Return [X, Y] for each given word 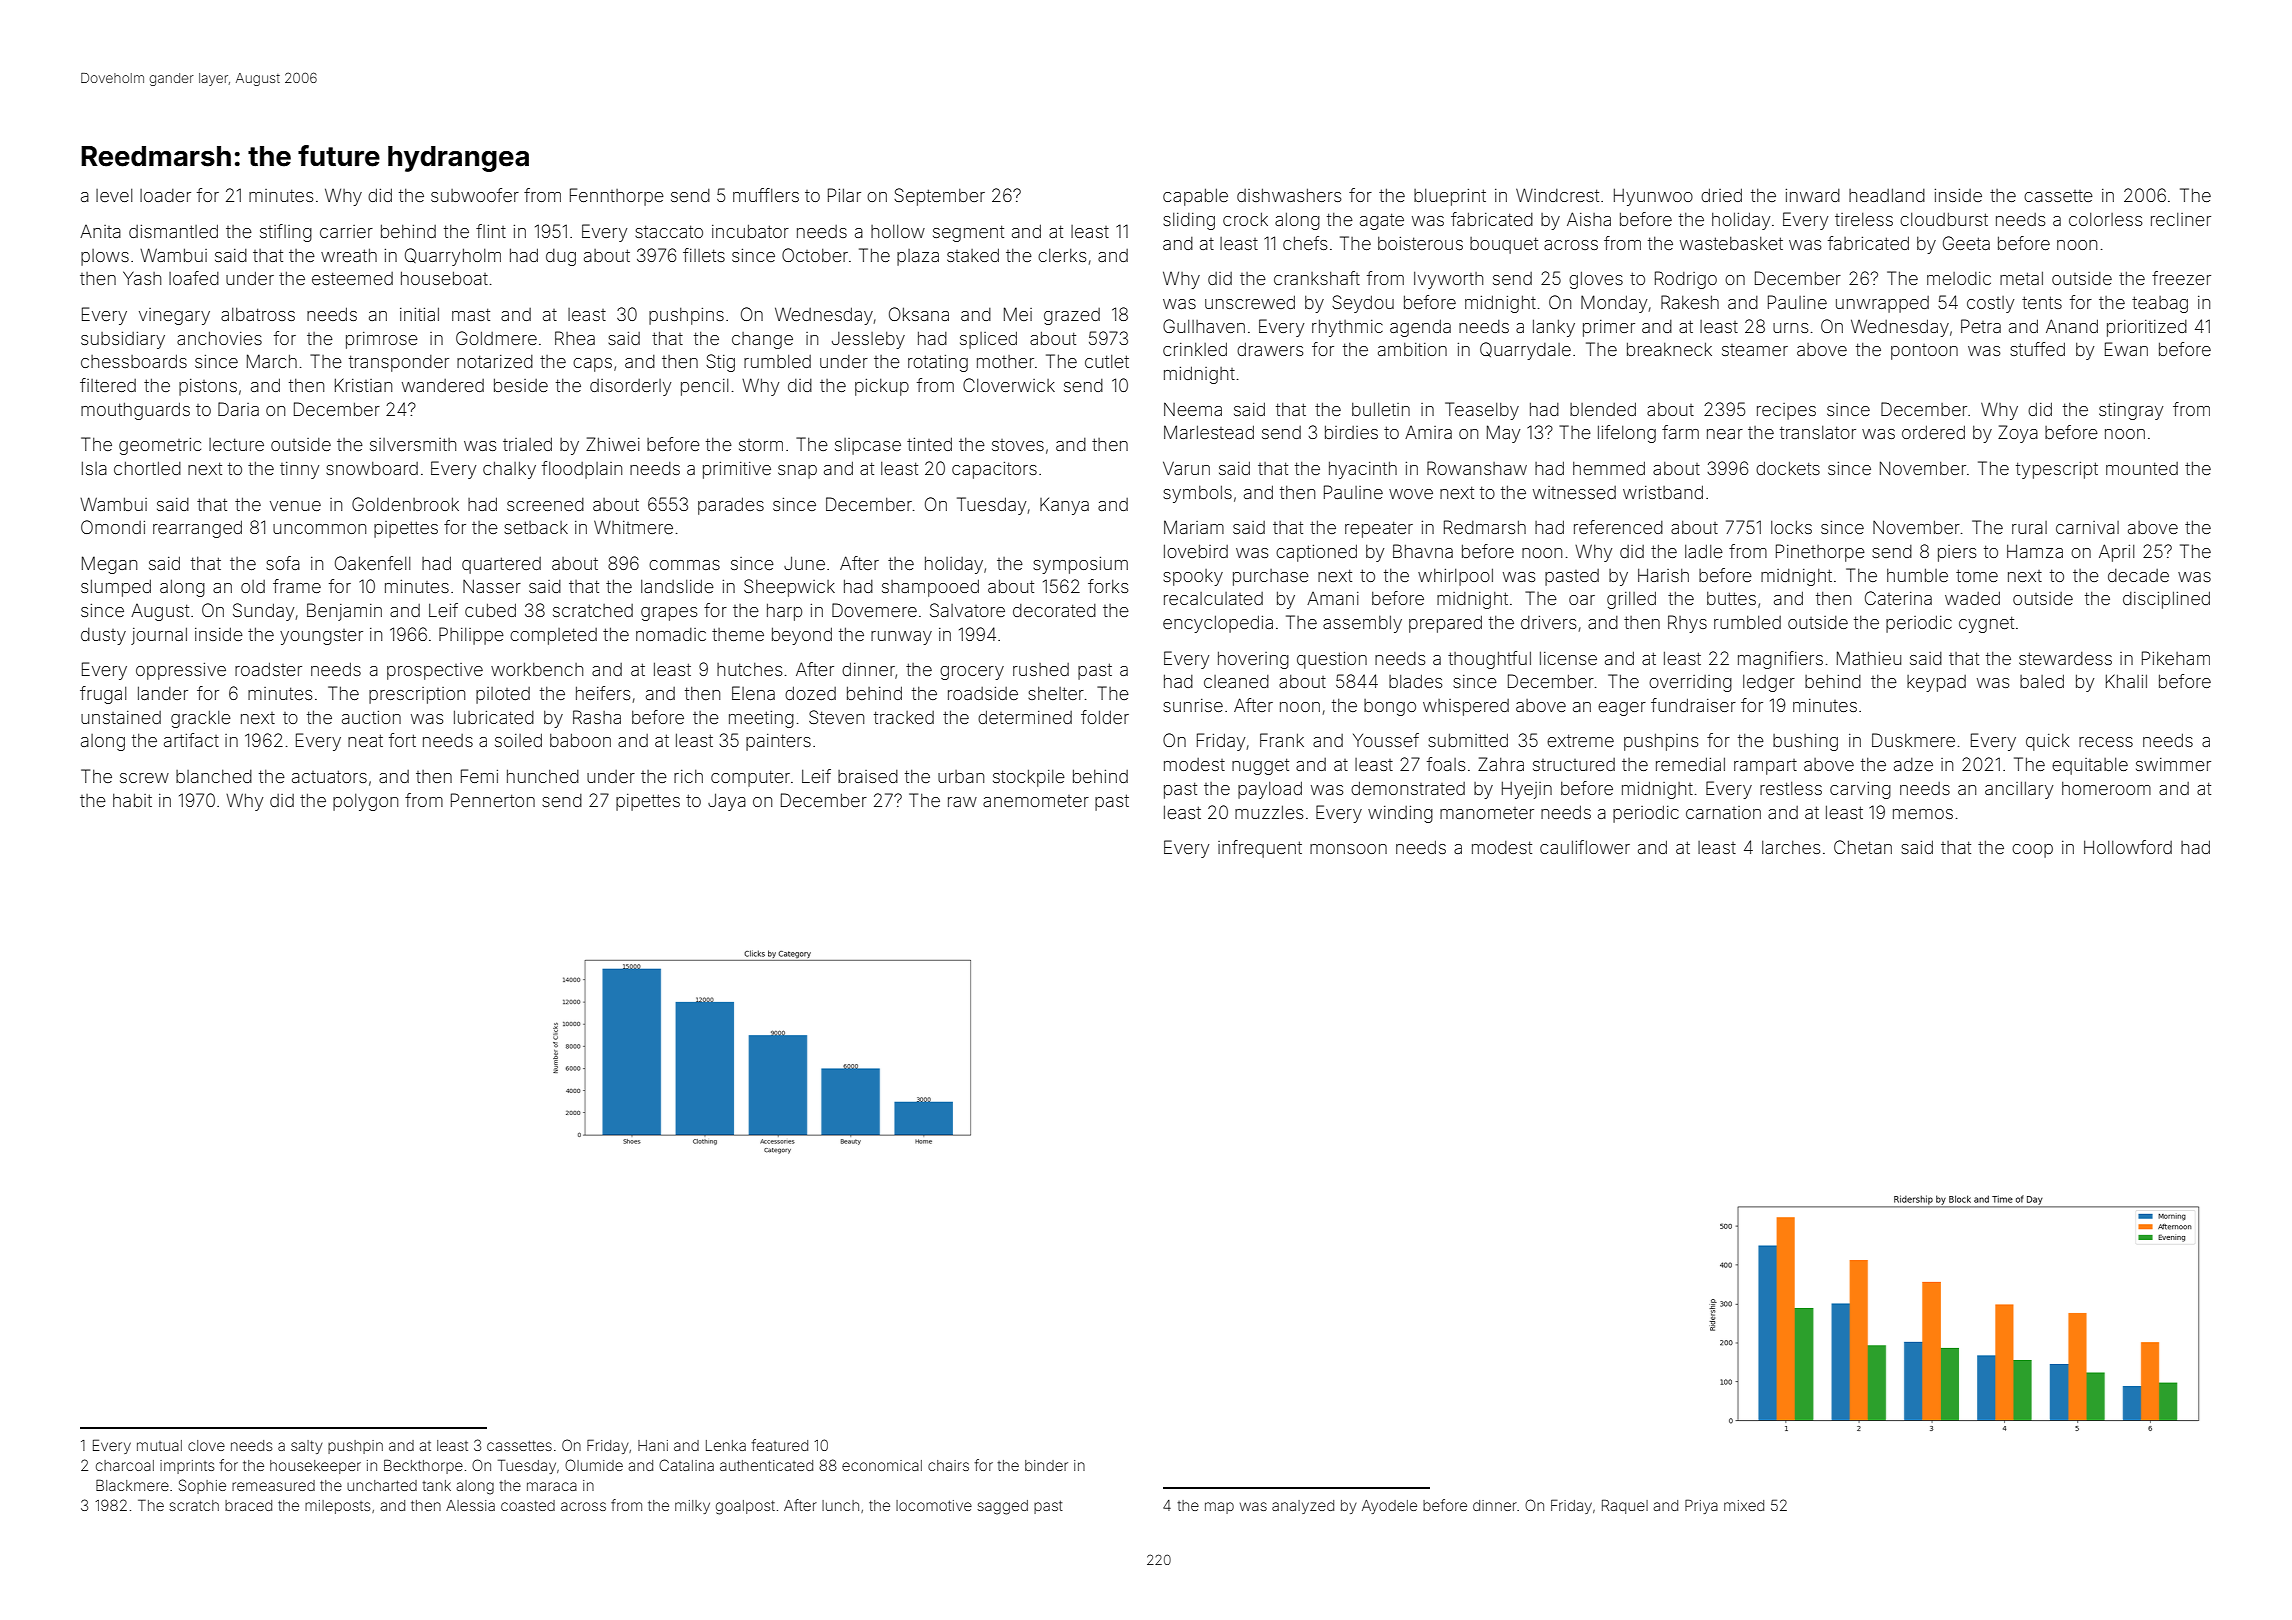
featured [779, 1445]
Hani [653, 1445]
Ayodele [1389, 1507]
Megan [109, 565]
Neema [1193, 409]
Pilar [844, 195]
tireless [1864, 219]
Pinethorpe [1820, 553]
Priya [1701, 1506]
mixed [1744, 1505]
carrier [346, 231]
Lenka [726, 1445]
